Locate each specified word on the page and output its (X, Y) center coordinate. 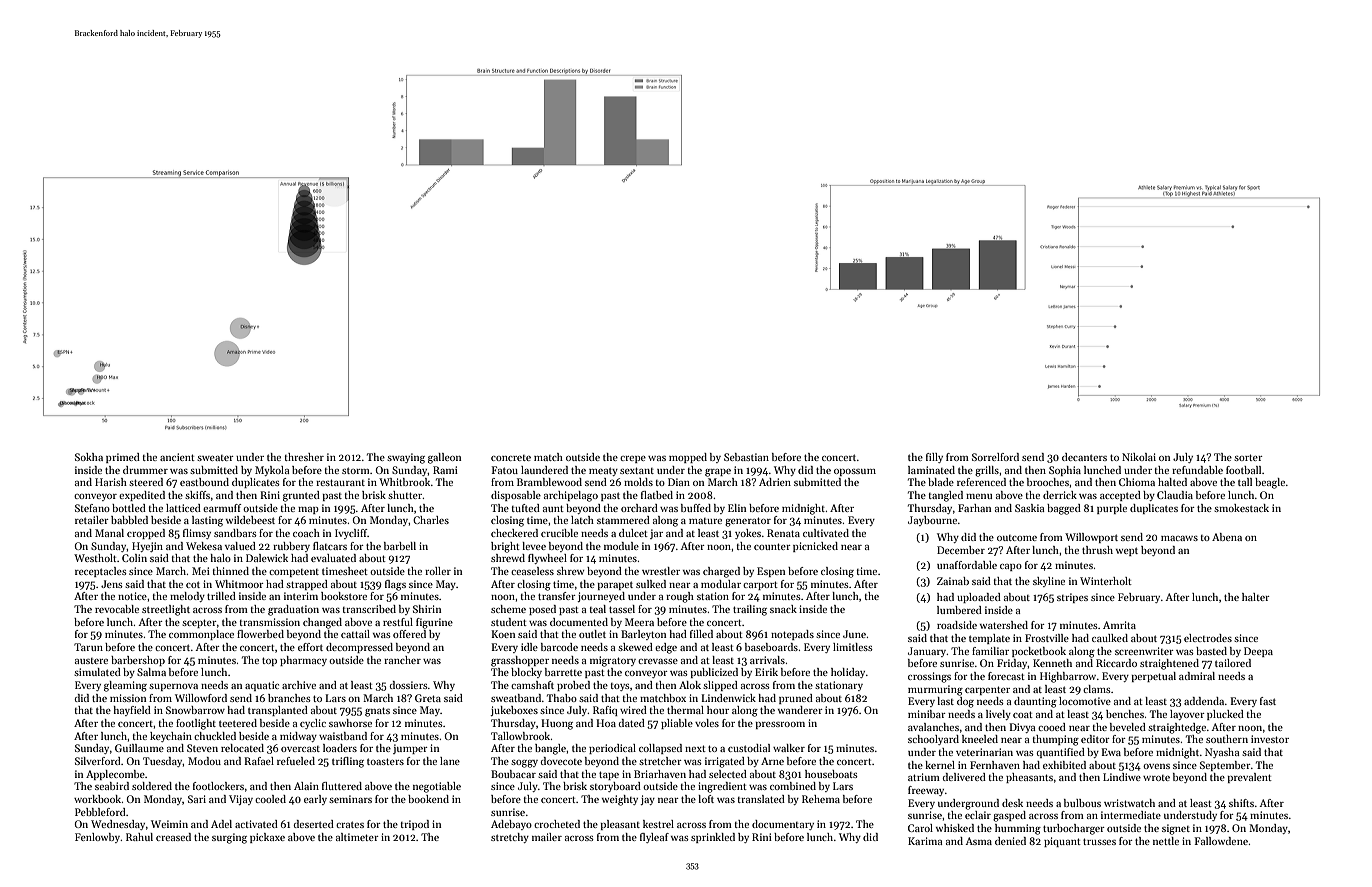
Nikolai (1139, 457)
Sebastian (746, 457)
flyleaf (654, 838)
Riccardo (1116, 663)
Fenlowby (97, 838)
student (509, 622)
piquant (1062, 842)
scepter (199, 623)
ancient (177, 457)
